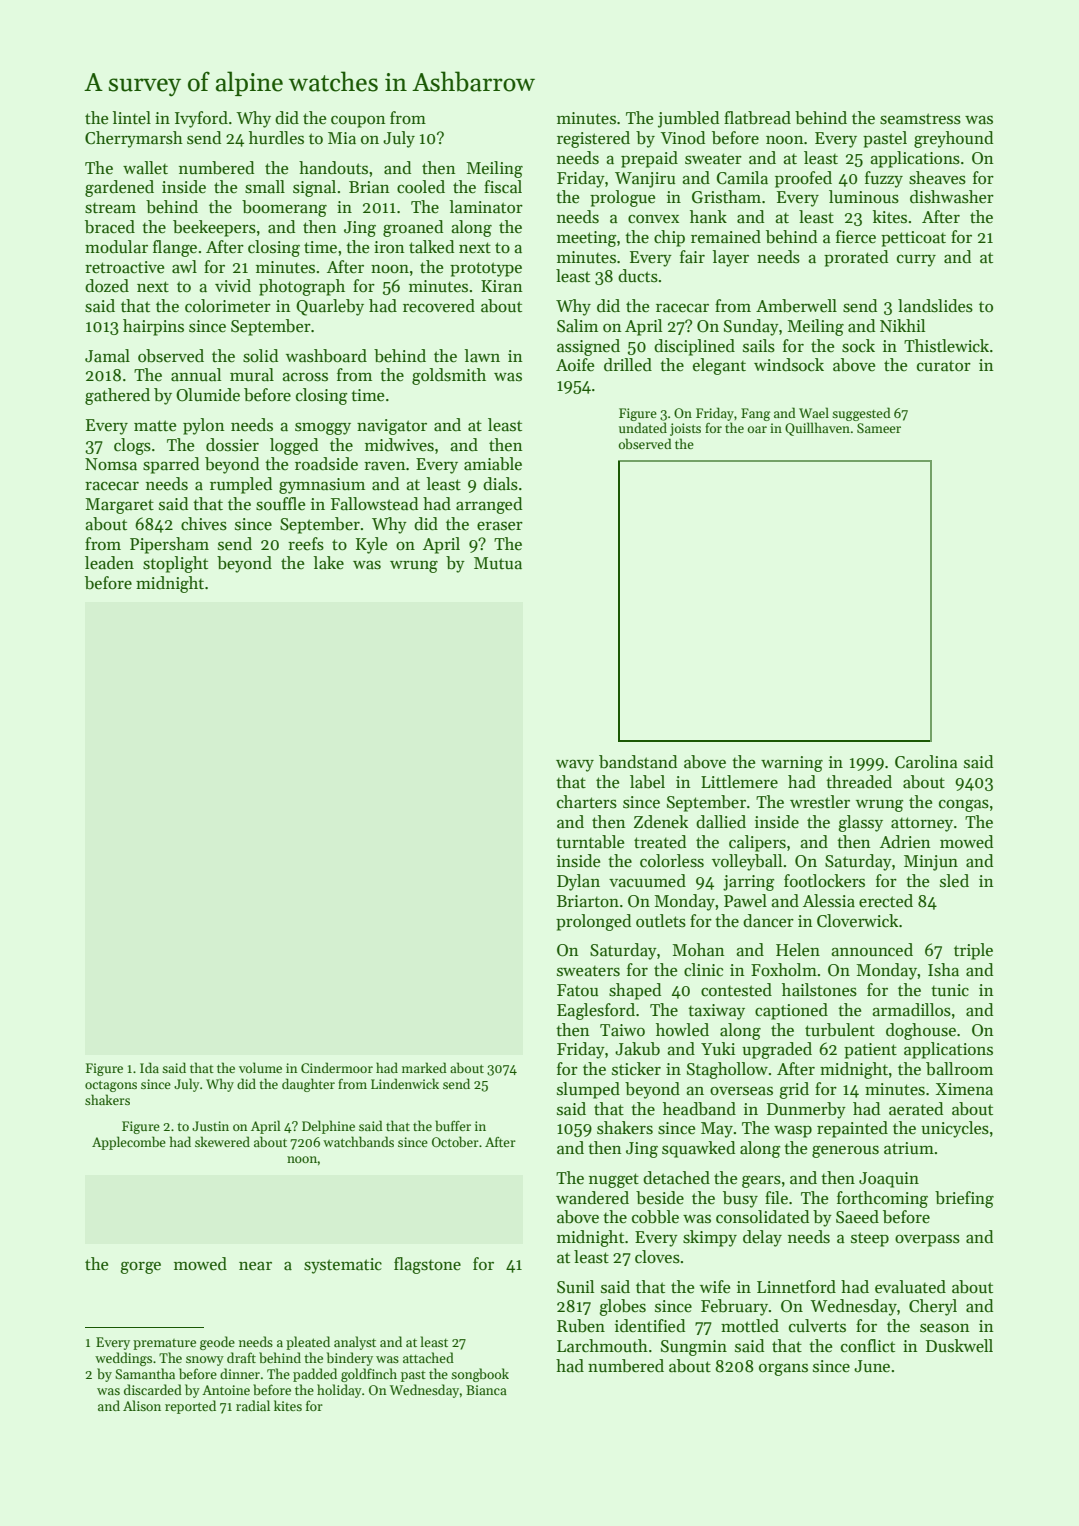 This screenshot has width=1079, height=1526. I want to click on Fatou, so click(577, 990).
